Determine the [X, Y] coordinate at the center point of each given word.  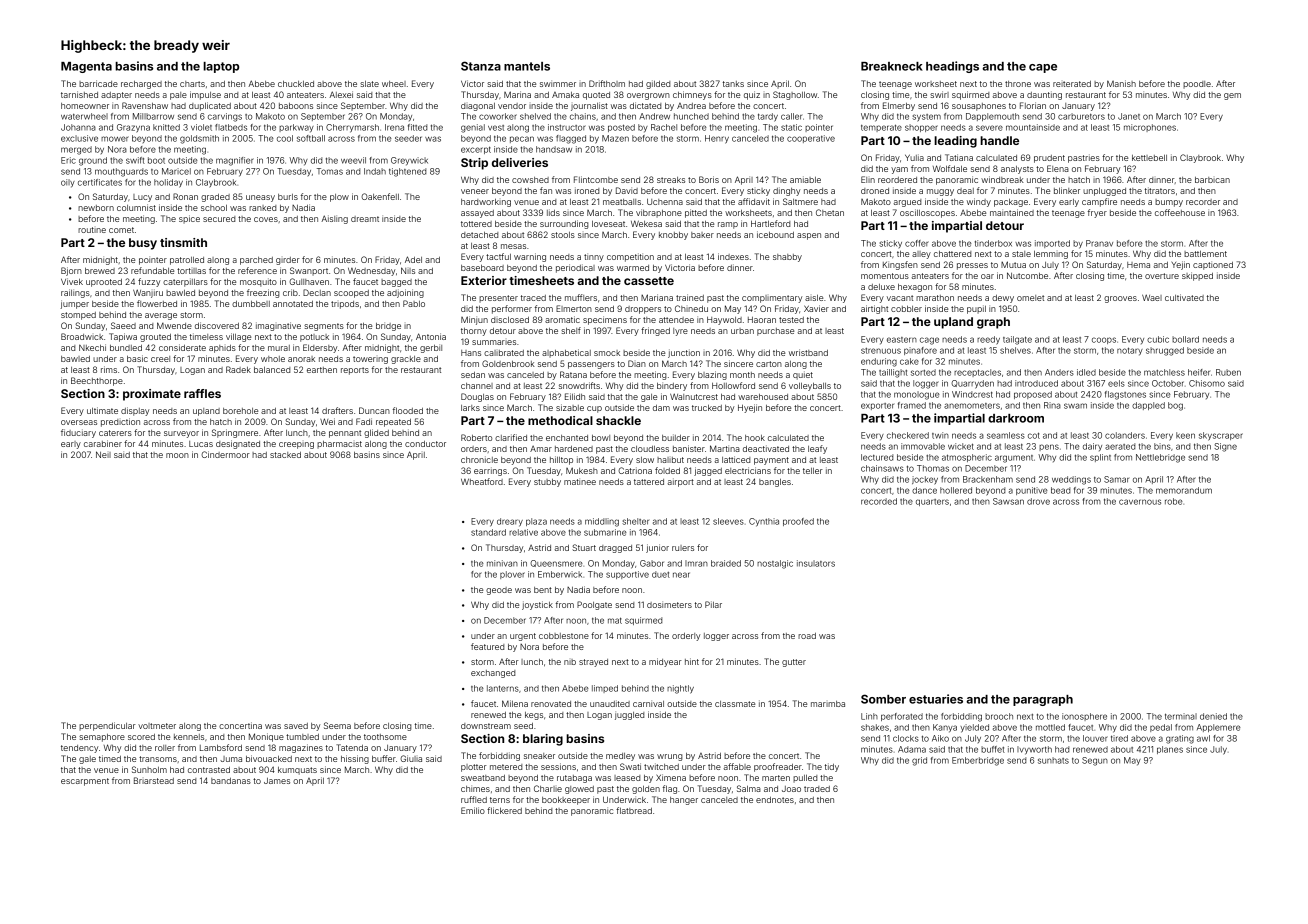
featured [487, 646]
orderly [686, 637]
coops [1104, 340]
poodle [1197, 85]
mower [115, 139]
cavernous [1140, 502]
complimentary [772, 299]
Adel [413, 259]
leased [627, 778]
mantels [527, 66]
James [277, 781]
